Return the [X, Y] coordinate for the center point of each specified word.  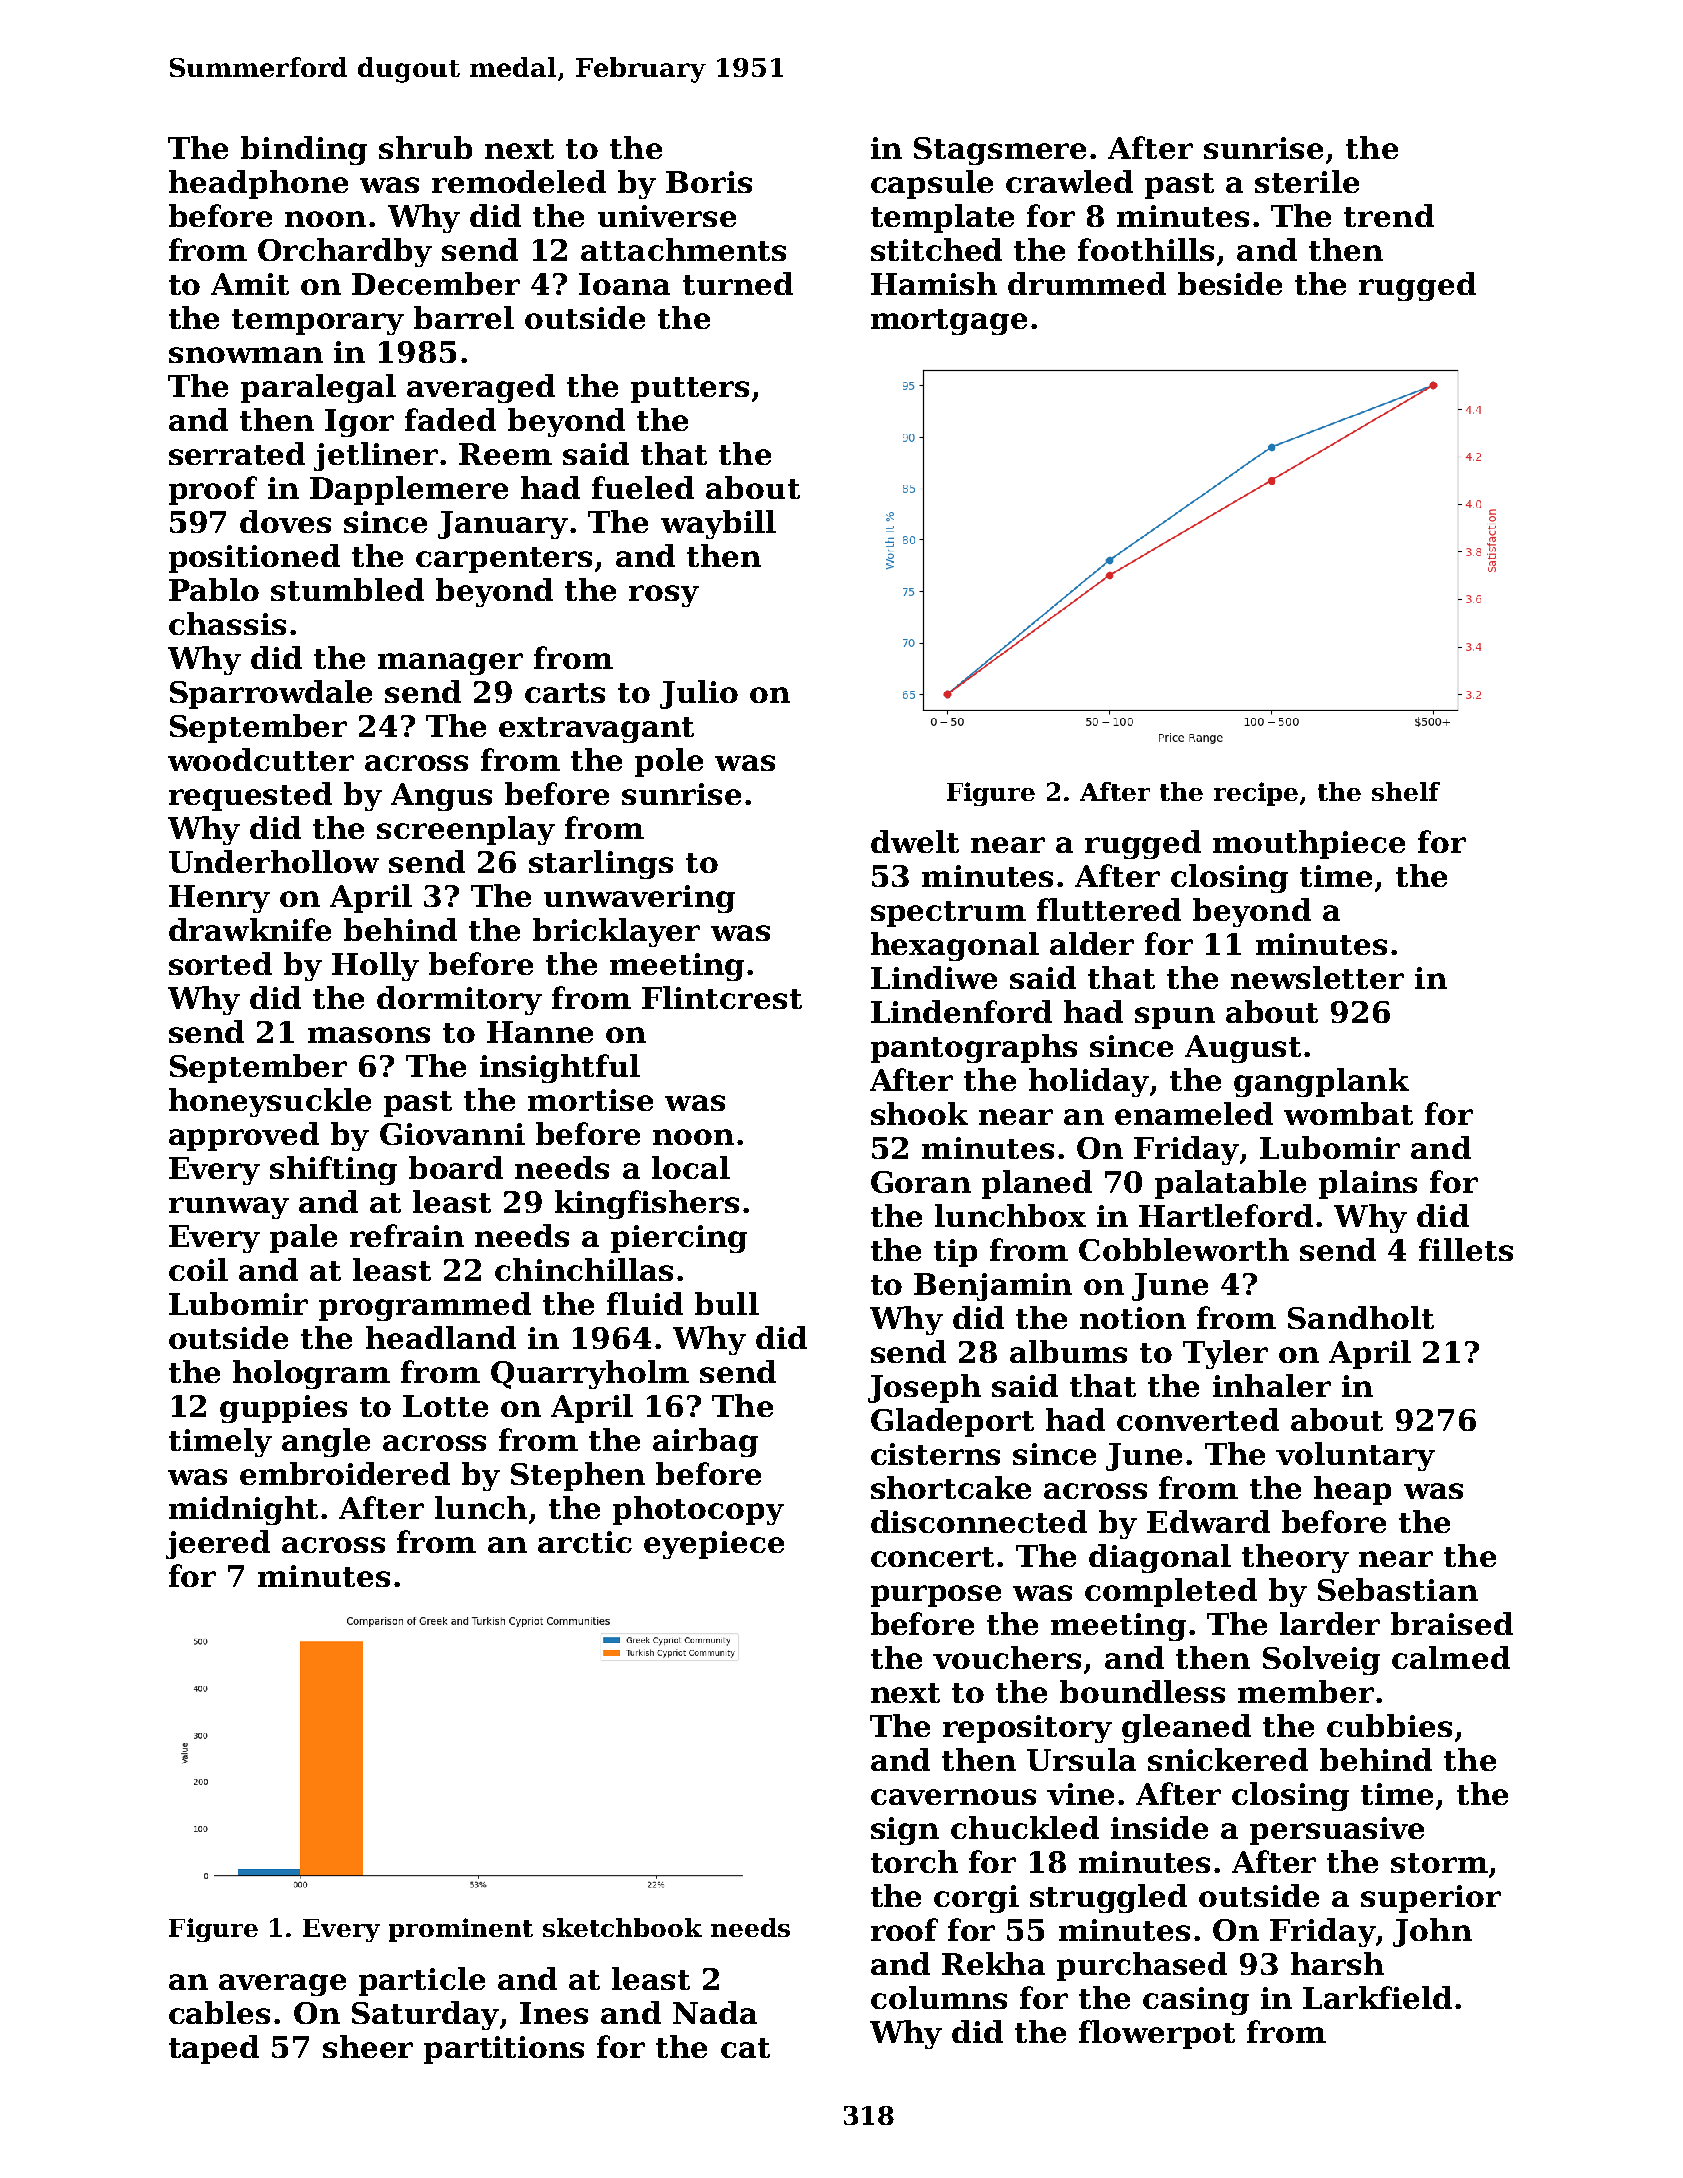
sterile [1307, 181]
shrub [425, 147]
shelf [1406, 791]
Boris [709, 182]
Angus [441, 797]
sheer [368, 2046]
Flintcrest [722, 997]
